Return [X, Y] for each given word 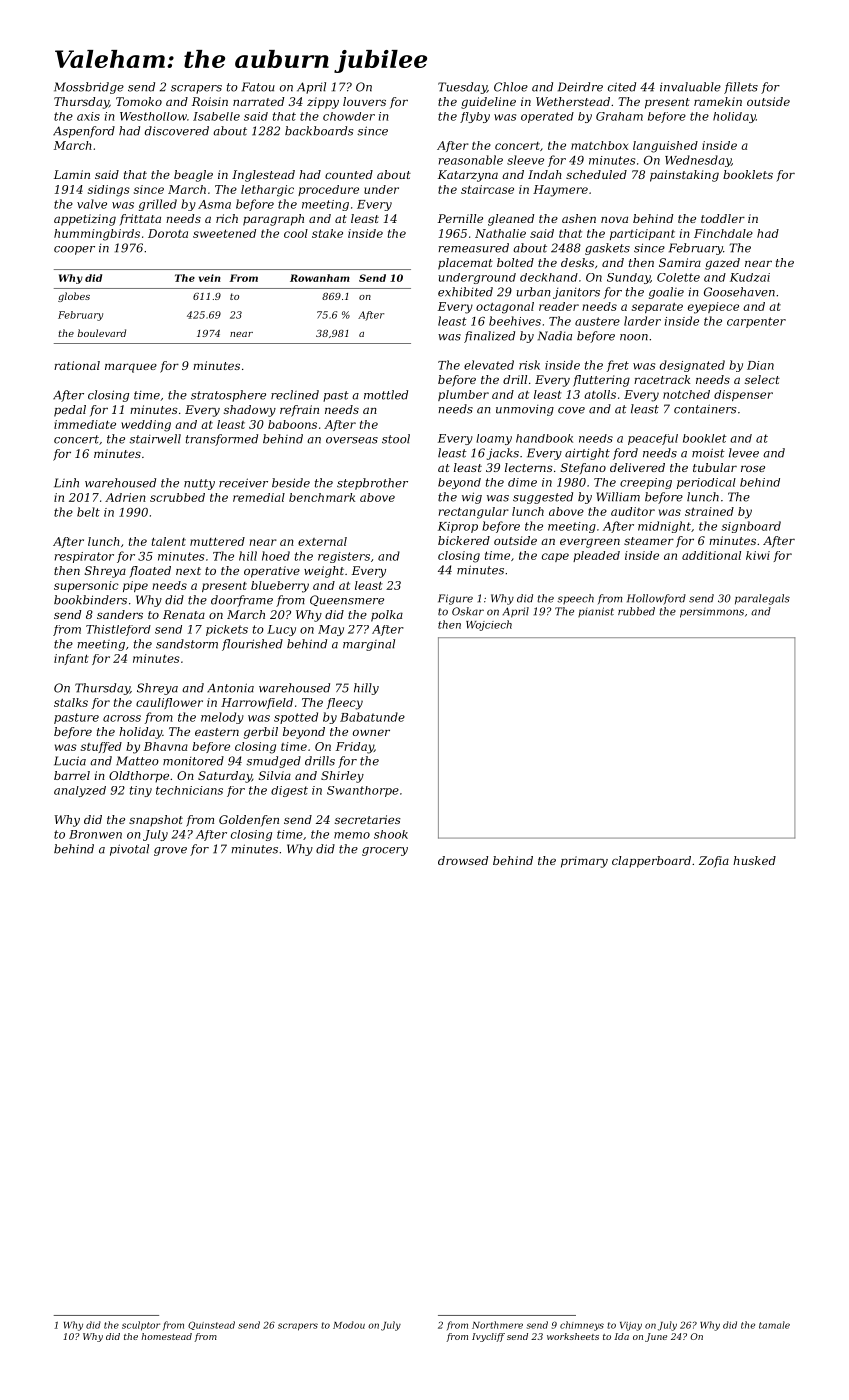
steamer [649, 541]
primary [584, 862]
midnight [664, 527]
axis [88, 116]
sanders [120, 614]
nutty [199, 484]
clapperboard [651, 862]
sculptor [141, 1326]
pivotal [129, 850]
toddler [723, 218]
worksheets [573, 1336]
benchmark [322, 497]
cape [555, 557]
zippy [323, 103]
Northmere [497, 1325]
